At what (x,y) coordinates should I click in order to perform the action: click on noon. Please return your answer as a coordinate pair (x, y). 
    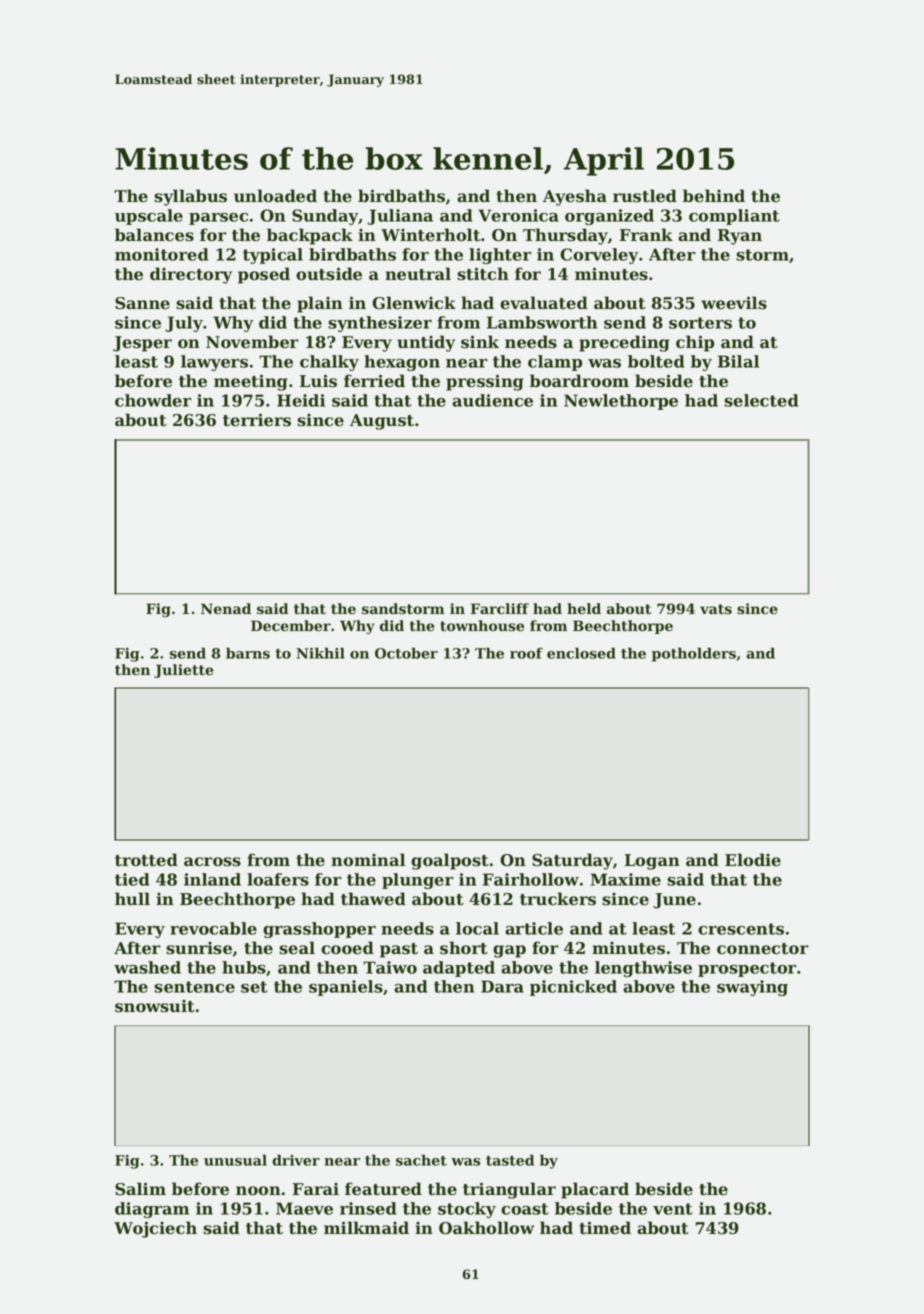
    Looking at the image, I should click on (258, 1191).
